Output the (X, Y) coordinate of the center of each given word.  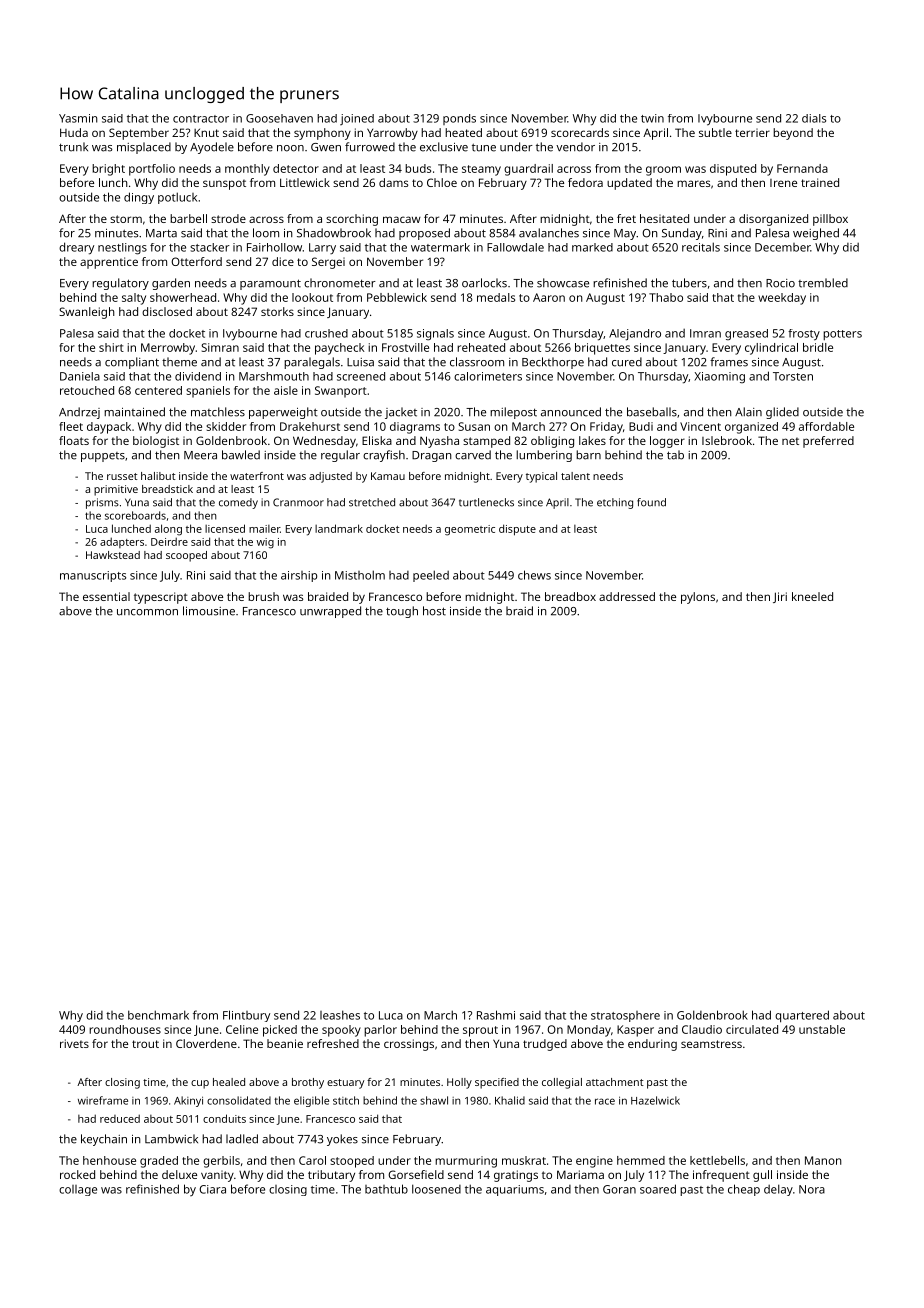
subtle (715, 132)
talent (575, 476)
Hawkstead (113, 555)
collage (78, 1190)
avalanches (549, 233)
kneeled (812, 596)
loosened (436, 1189)
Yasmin (78, 118)
